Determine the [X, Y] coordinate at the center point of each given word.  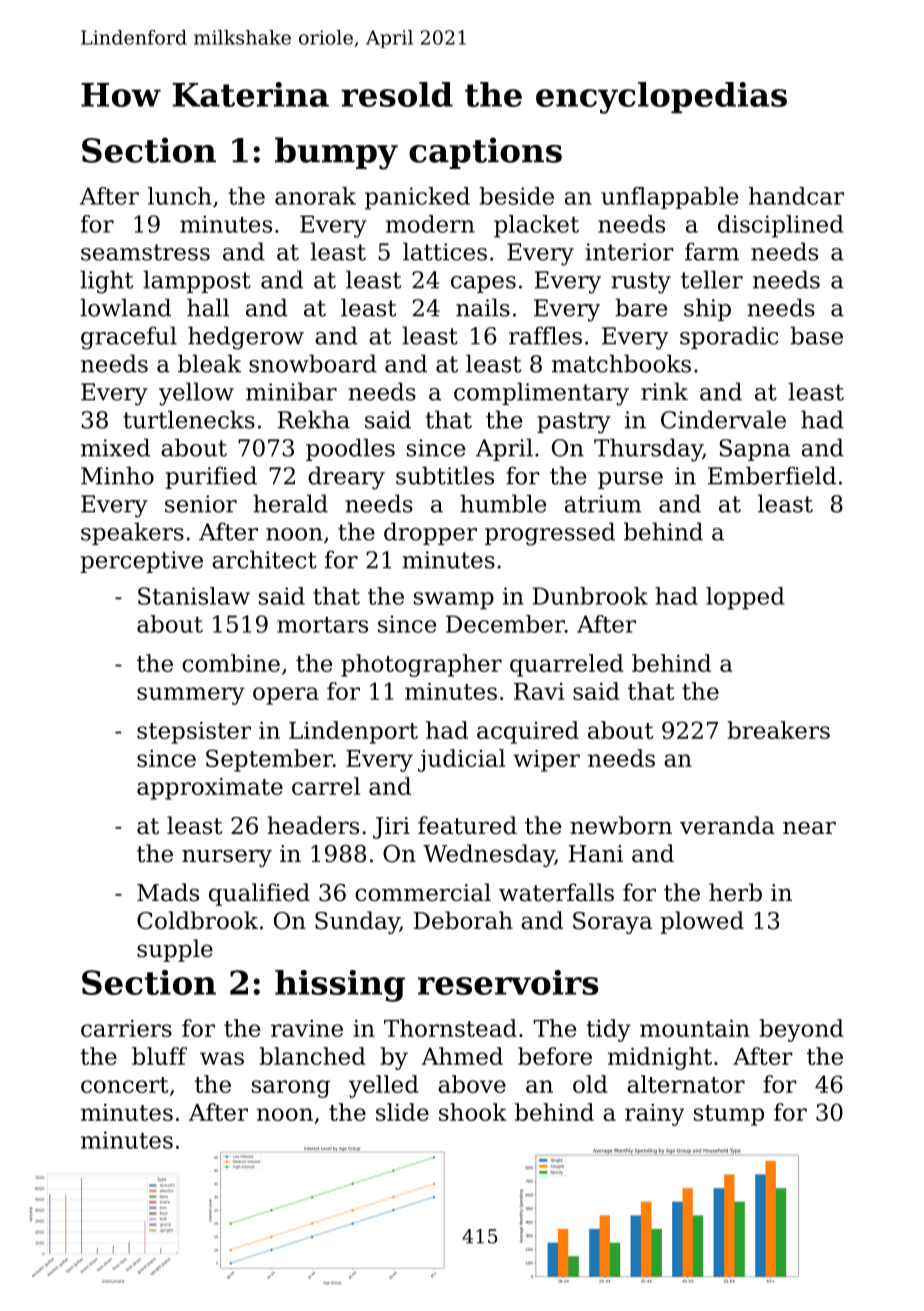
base [816, 335]
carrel [326, 786]
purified [211, 477]
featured [467, 825]
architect [264, 559]
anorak [315, 196]
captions [485, 153]
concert [124, 1085]
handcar [796, 196]
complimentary [541, 394]
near [809, 828]
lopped [745, 598]
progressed [550, 534]
